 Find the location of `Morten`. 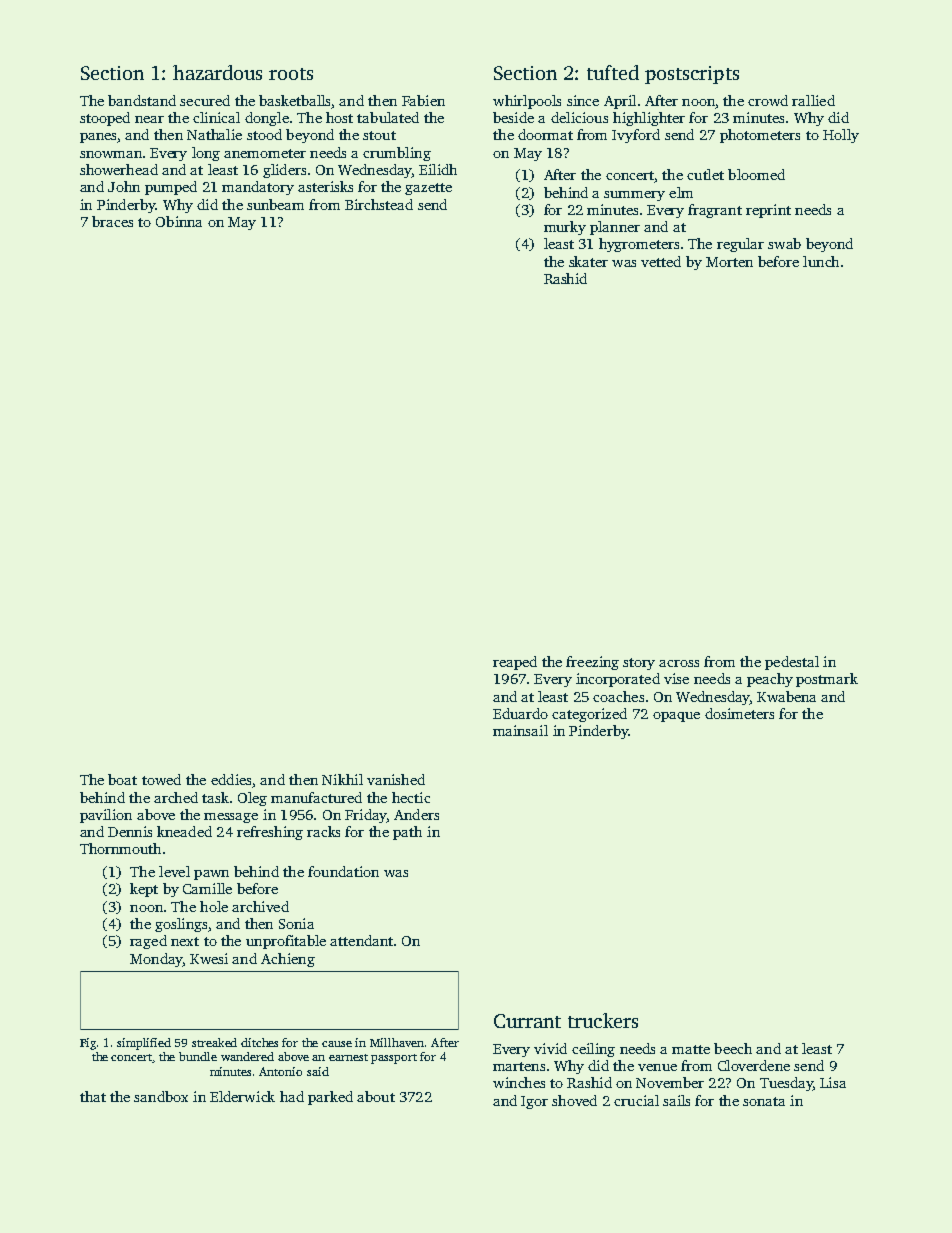

Morten is located at coordinates (729, 262).
